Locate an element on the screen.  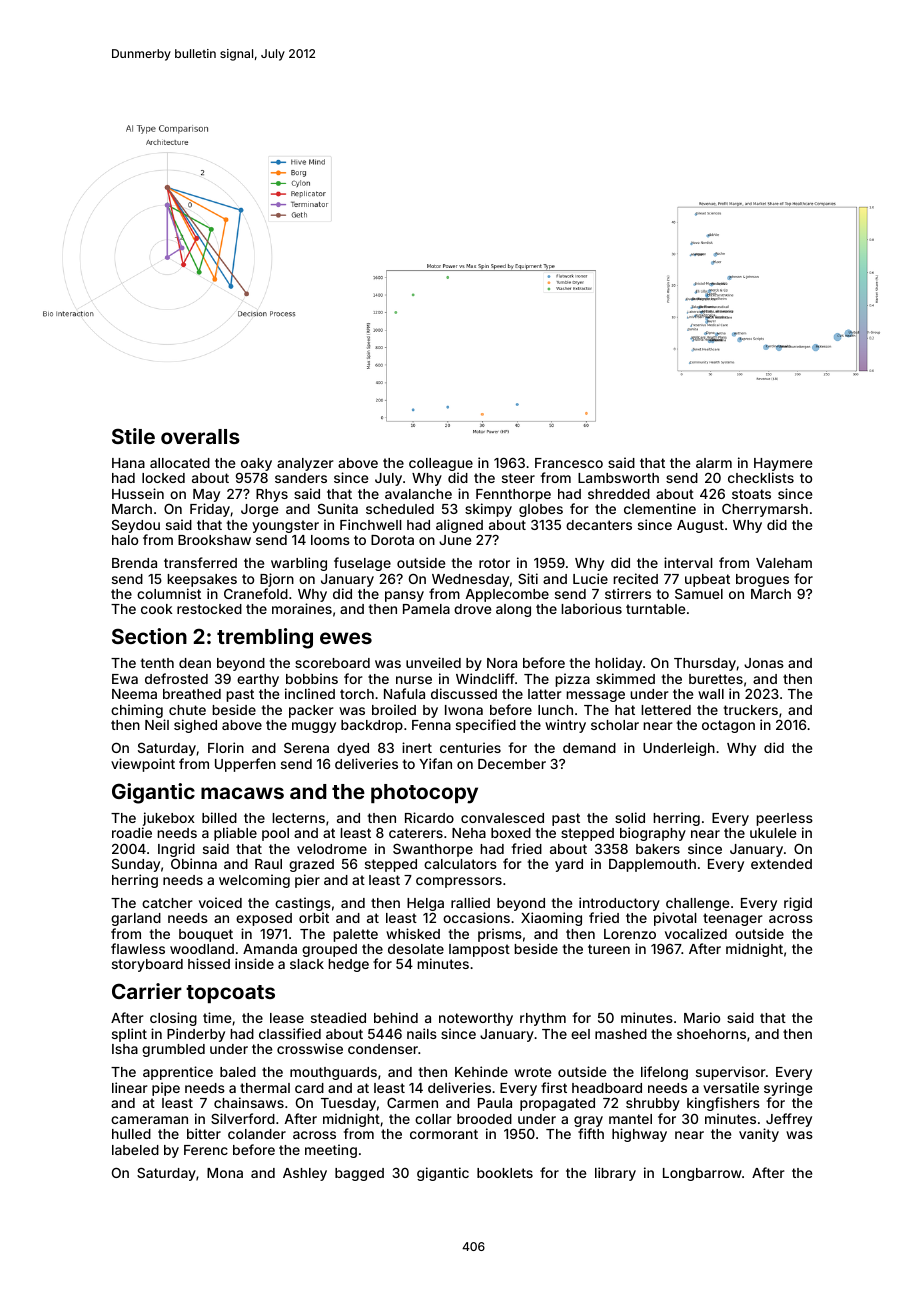
Neil is located at coordinates (157, 724).
